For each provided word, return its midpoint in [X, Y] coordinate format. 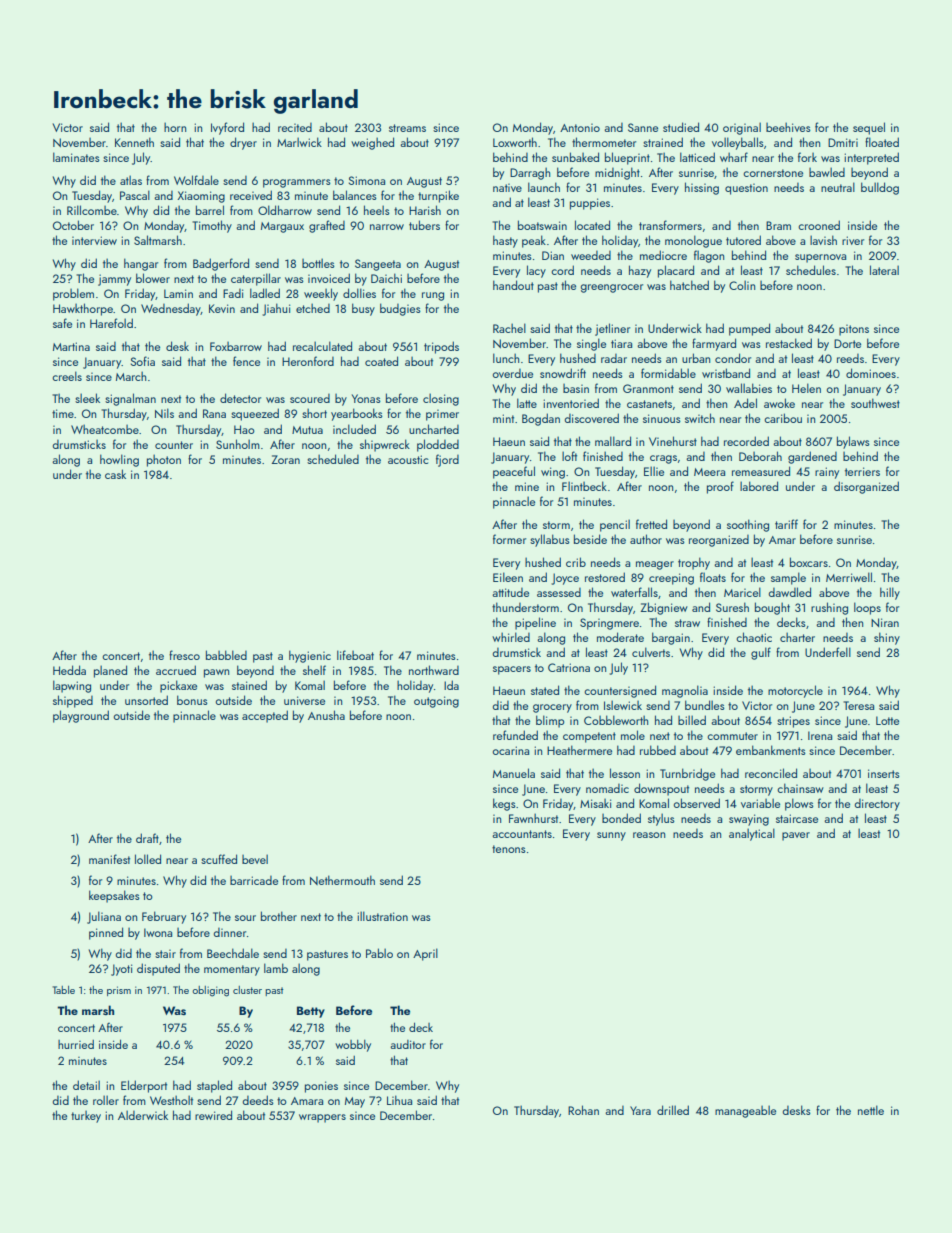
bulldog [880, 188]
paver [796, 836]
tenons [509, 849]
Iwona [158, 932]
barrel [210, 210]
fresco [184, 655]
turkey [86, 1116]
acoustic [408, 459]
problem [73, 294]
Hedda [69, 670]
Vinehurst [673, 441]
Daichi [386, 278]
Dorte [847, 343]
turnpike [438, 196]
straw [687, 623]
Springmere [609, 624]
